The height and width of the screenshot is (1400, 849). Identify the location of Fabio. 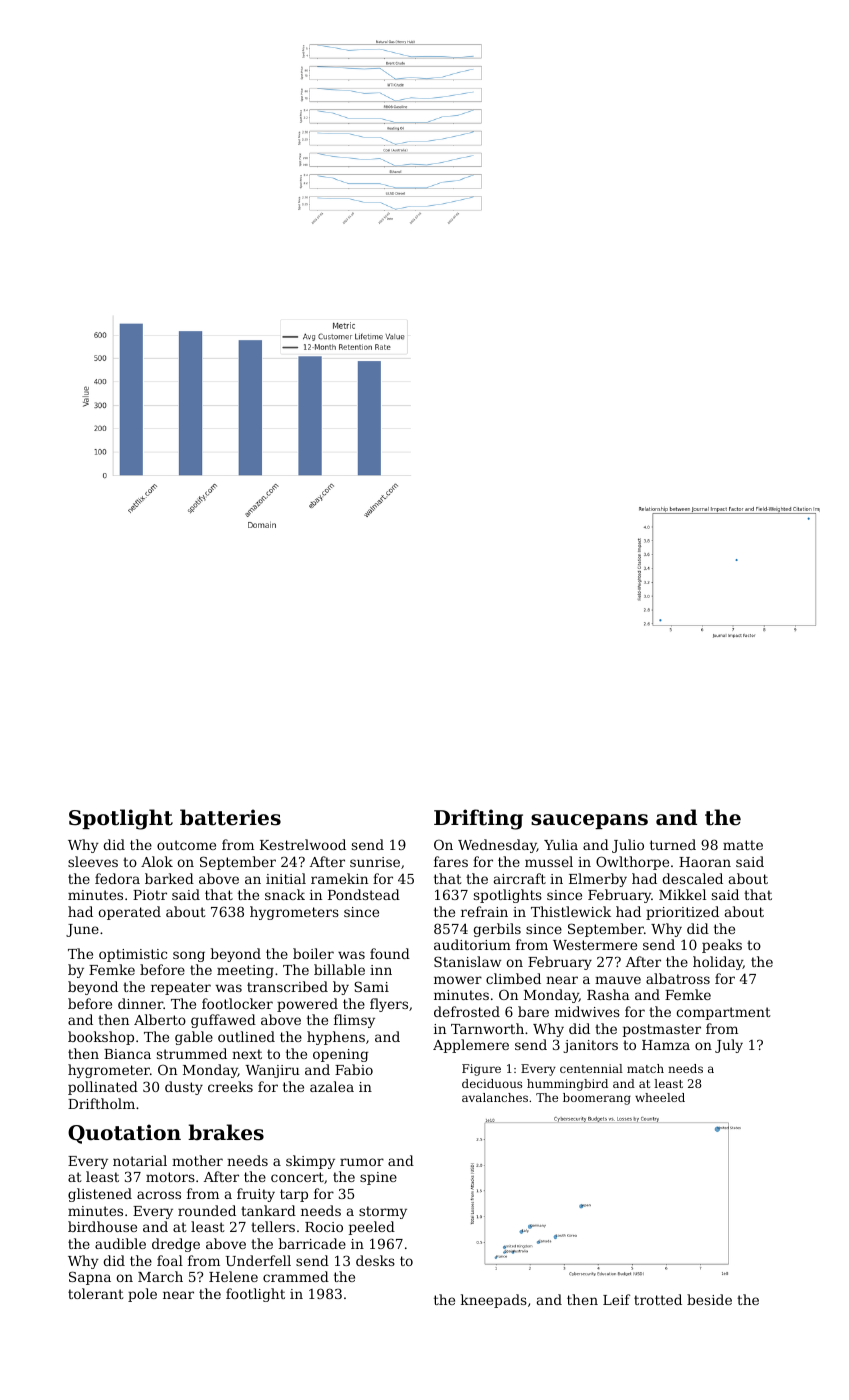
(354, 1069).
